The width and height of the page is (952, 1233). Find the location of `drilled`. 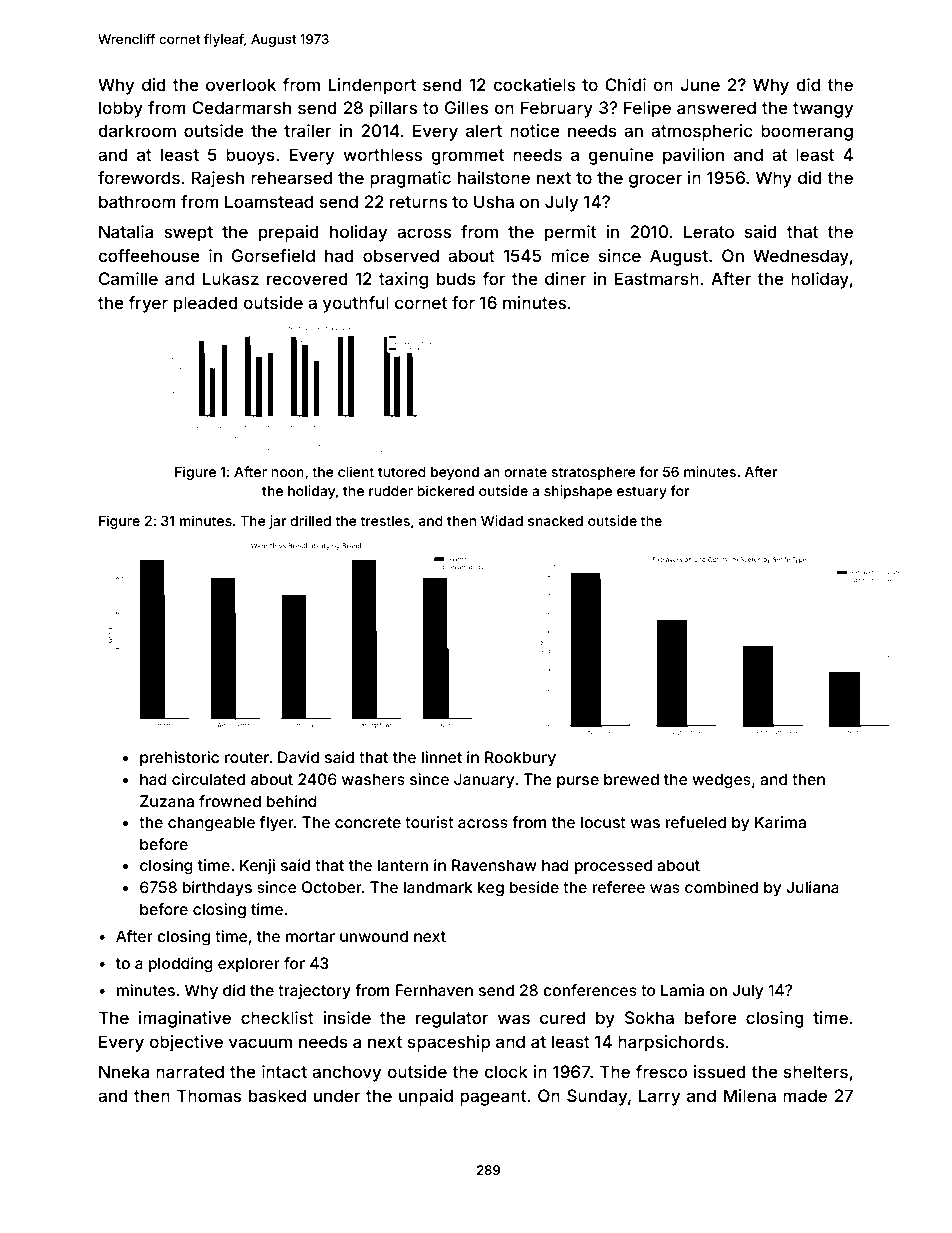

drilled is located at coordinates (310, 520).
